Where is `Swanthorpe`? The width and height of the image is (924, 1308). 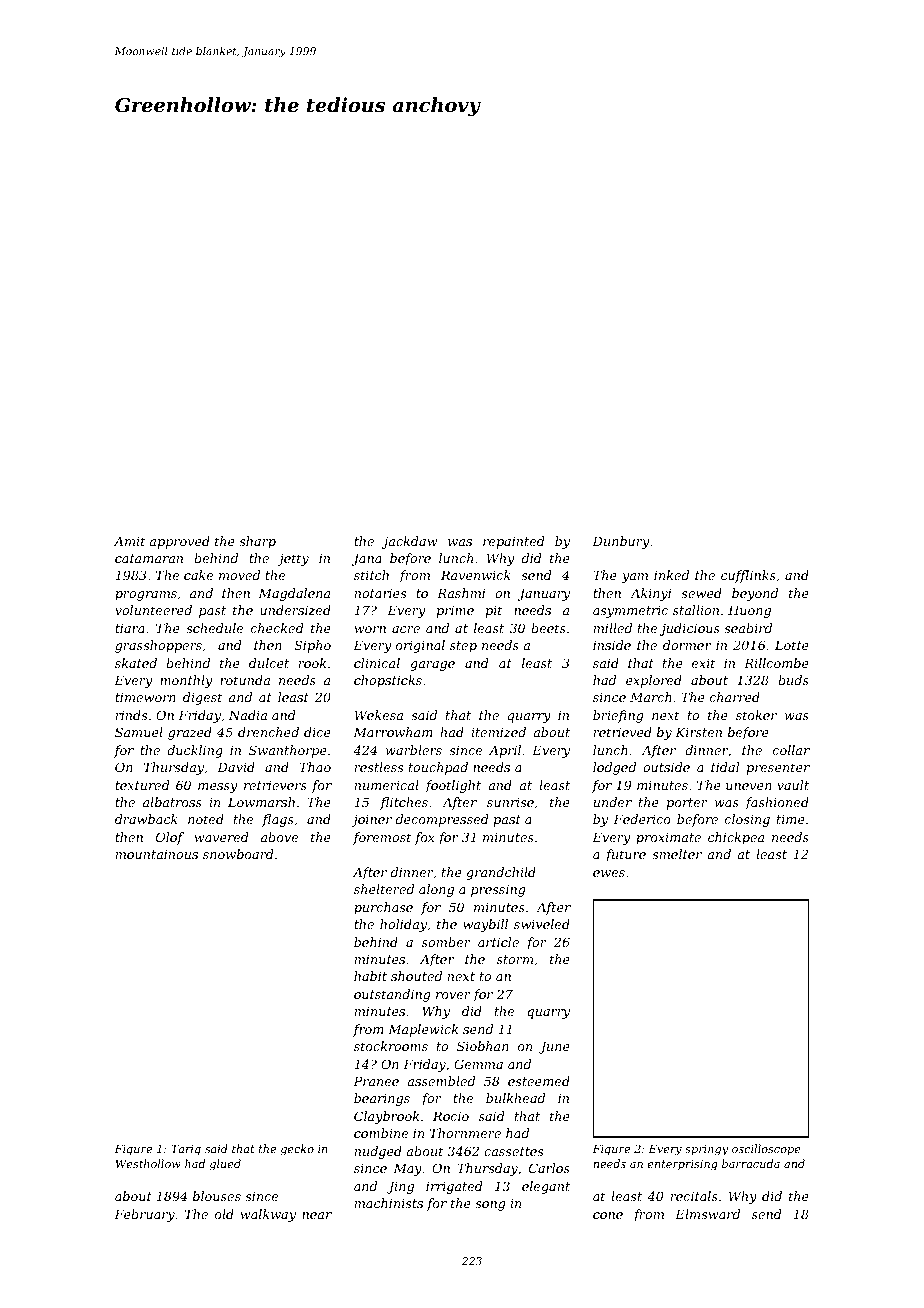 Swanthorpe is located at coordinates (288, 751).
